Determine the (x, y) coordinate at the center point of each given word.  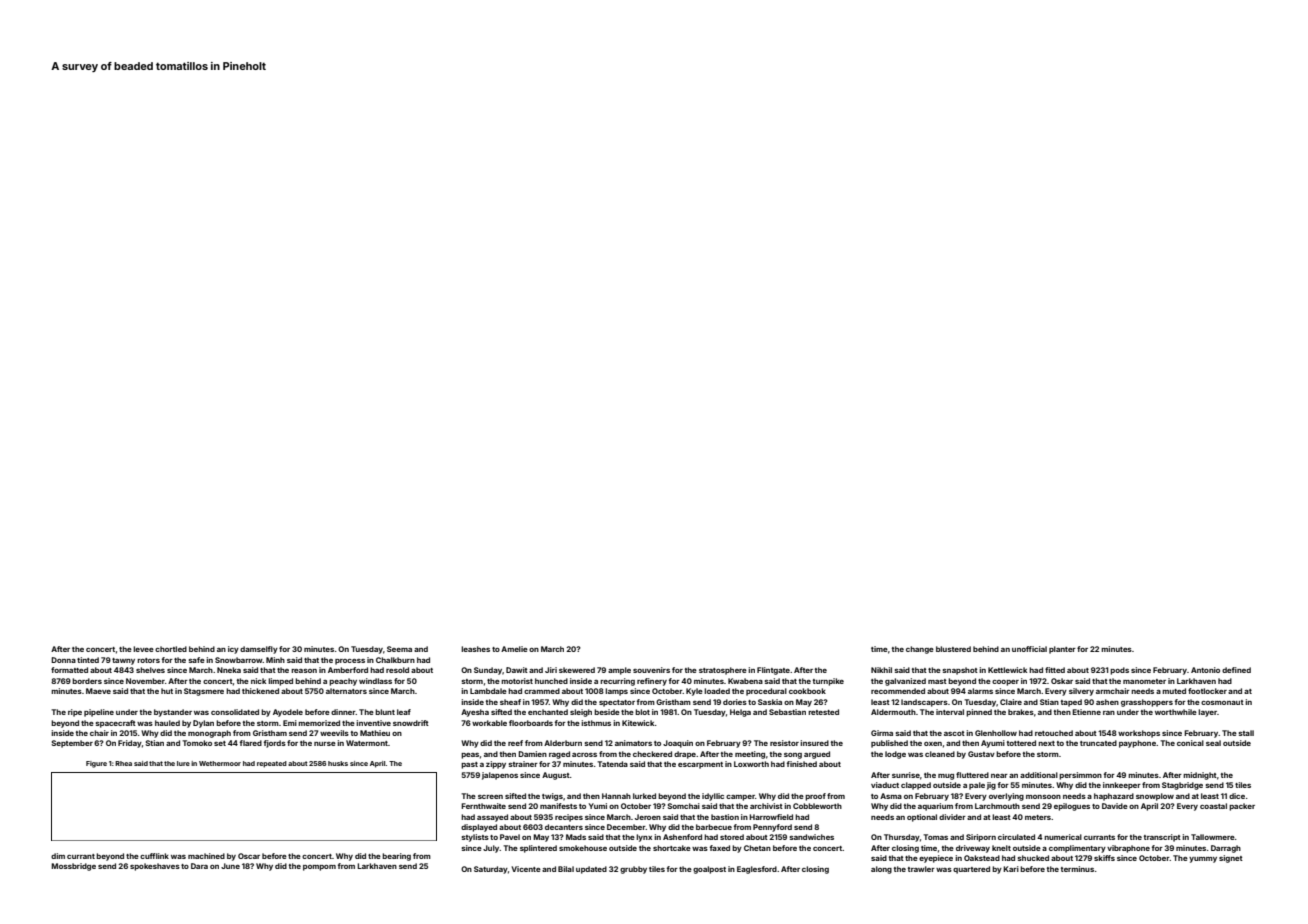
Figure (96, 764)
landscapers (924, 703)
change (920, 650)
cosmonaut (1222, 702)
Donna (63, 660)
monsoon (1043, 797)
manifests (558, 806)
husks (338, 763)
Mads (576, 837)
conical (1190, 743)
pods (1119, 671)
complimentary (1077, 849)
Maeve (98, 691)
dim (58, 856)
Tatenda (612, 764)
